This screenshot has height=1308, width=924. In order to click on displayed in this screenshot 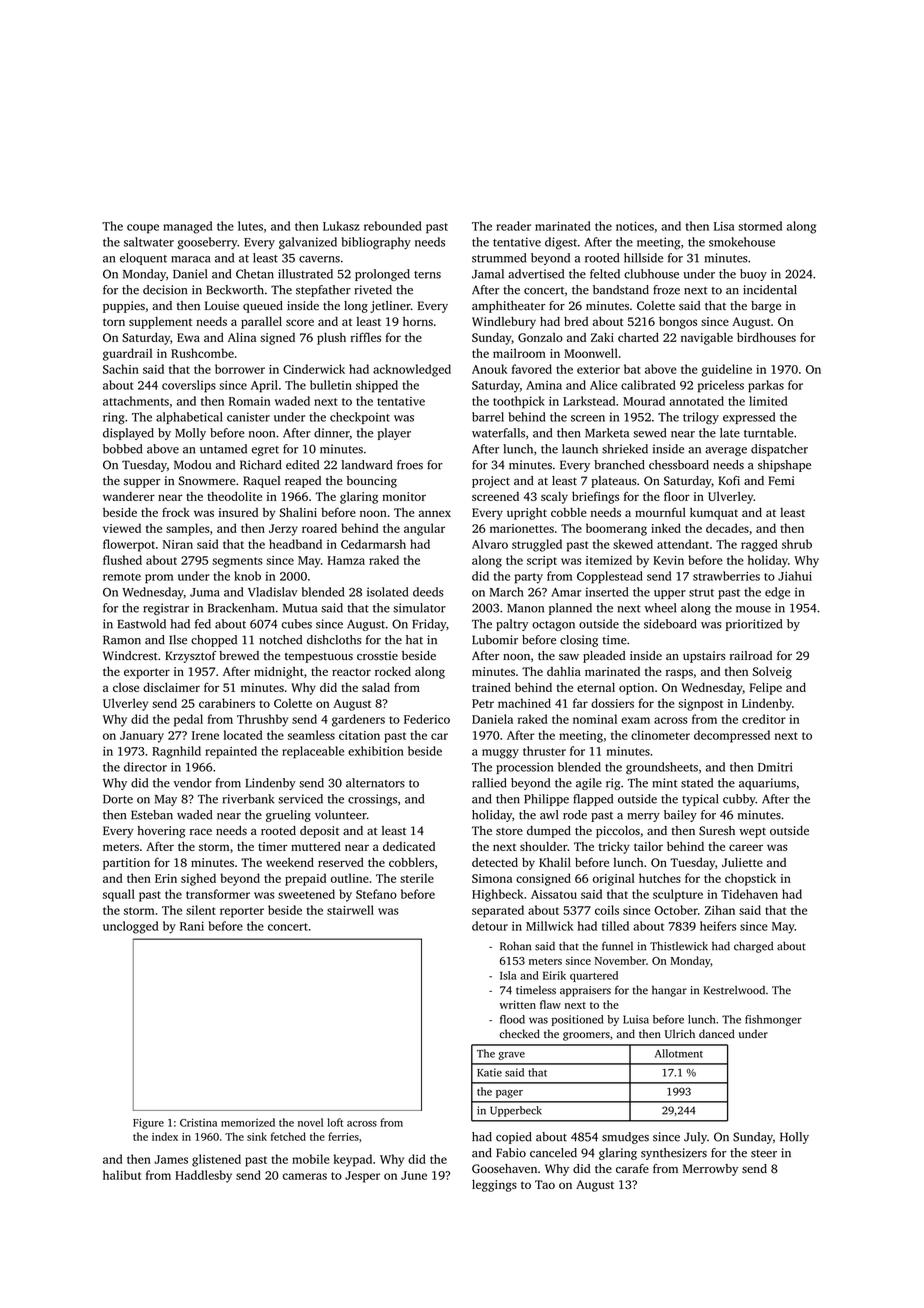, I will do `click(128, 434)`.
